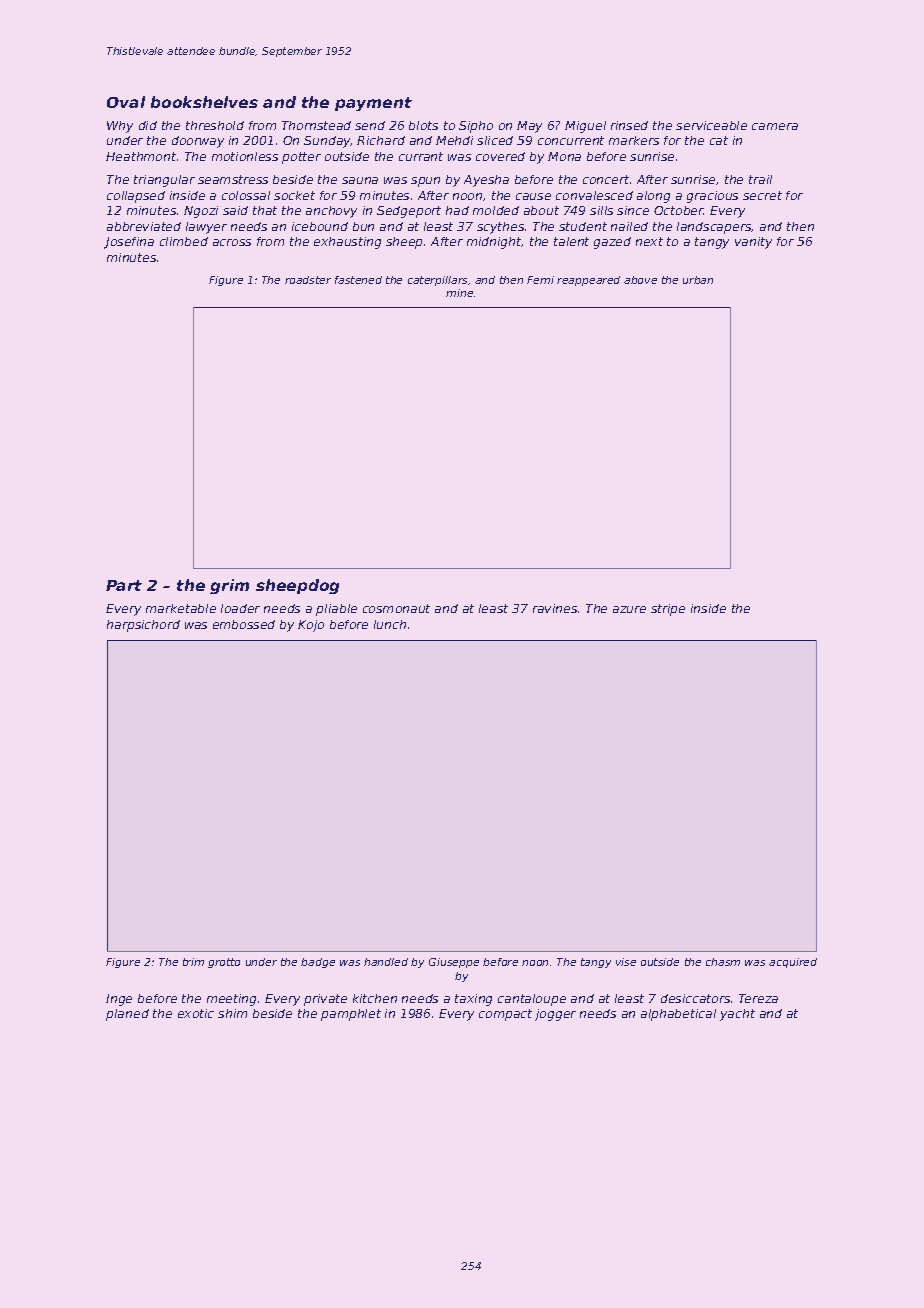 The height and width of the screenshot is (1308, 924). Describe the element at coordinates (634, 140) in the screenshot. I see `markers` at that location.
